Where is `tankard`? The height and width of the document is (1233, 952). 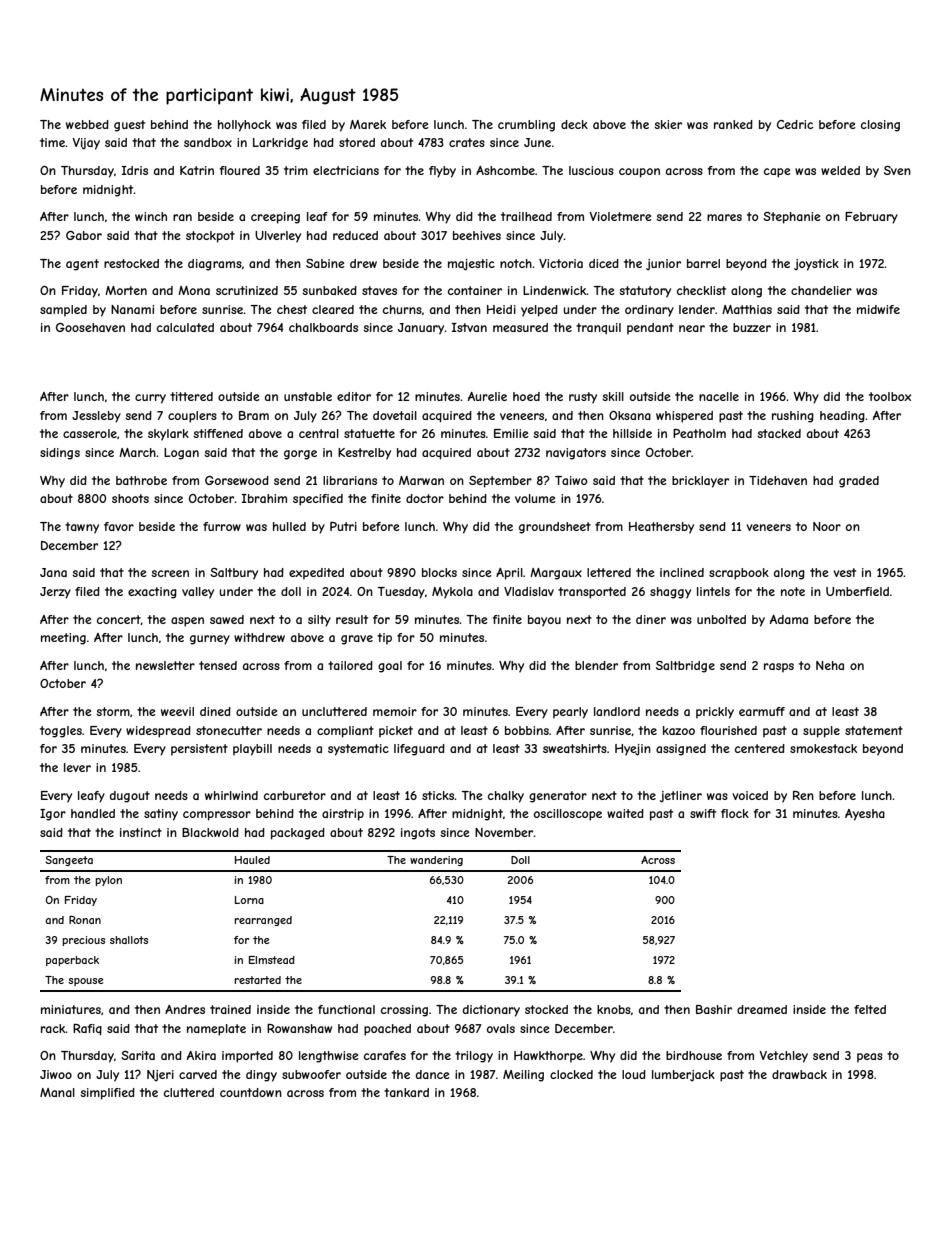
tankard is located at coordinates (406, 1092).
